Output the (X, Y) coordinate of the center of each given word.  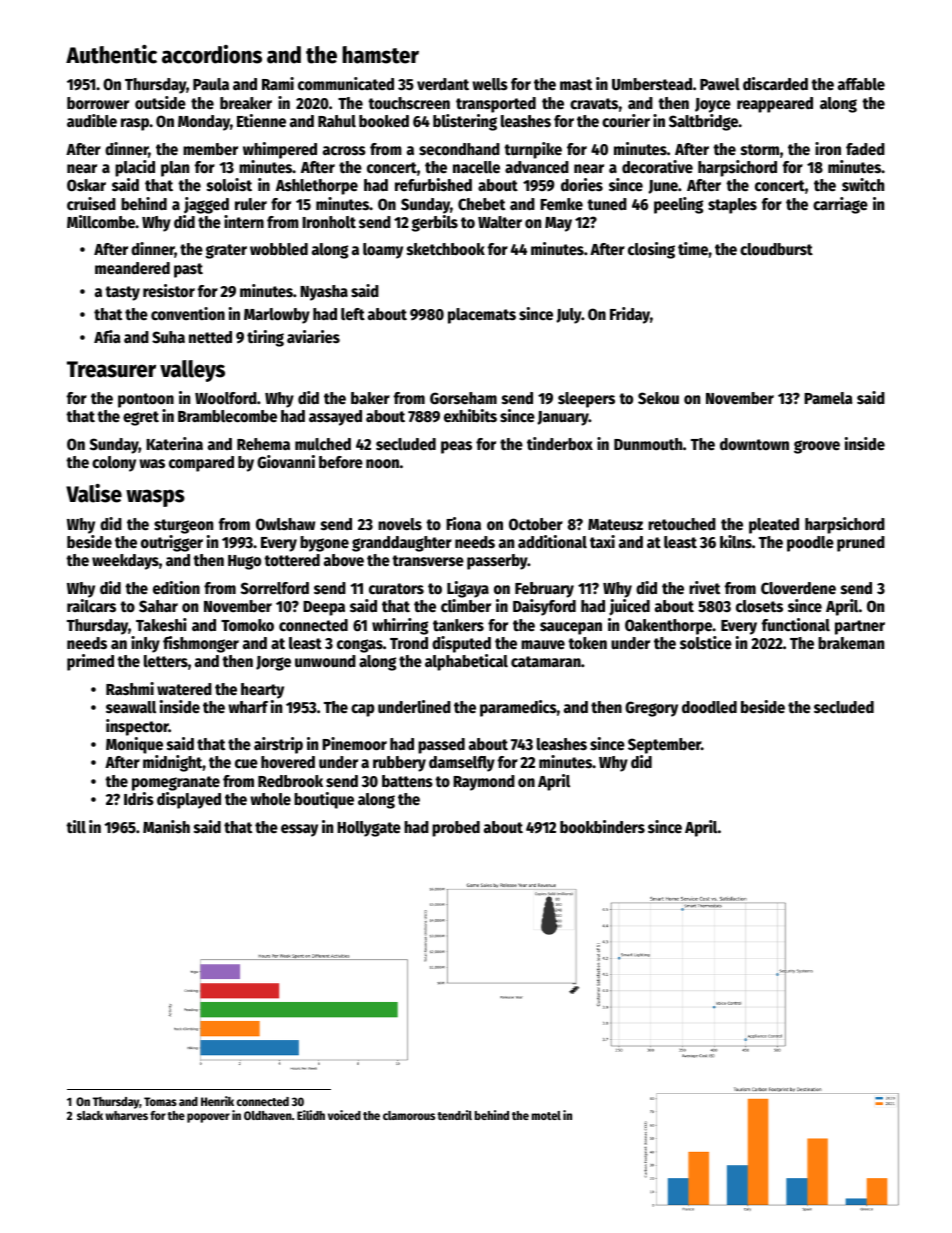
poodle (810, 544)
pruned (861, 544)
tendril (454, 1115)
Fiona (463, 523)
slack (90, 1115)
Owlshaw (285, 524)
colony (114, 464)
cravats (594, 104)
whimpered (280, 150)
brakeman (851, 643)
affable (861, 84)
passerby (497, 562)
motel (546, 1115)
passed (441, 746)
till (76, 827)
